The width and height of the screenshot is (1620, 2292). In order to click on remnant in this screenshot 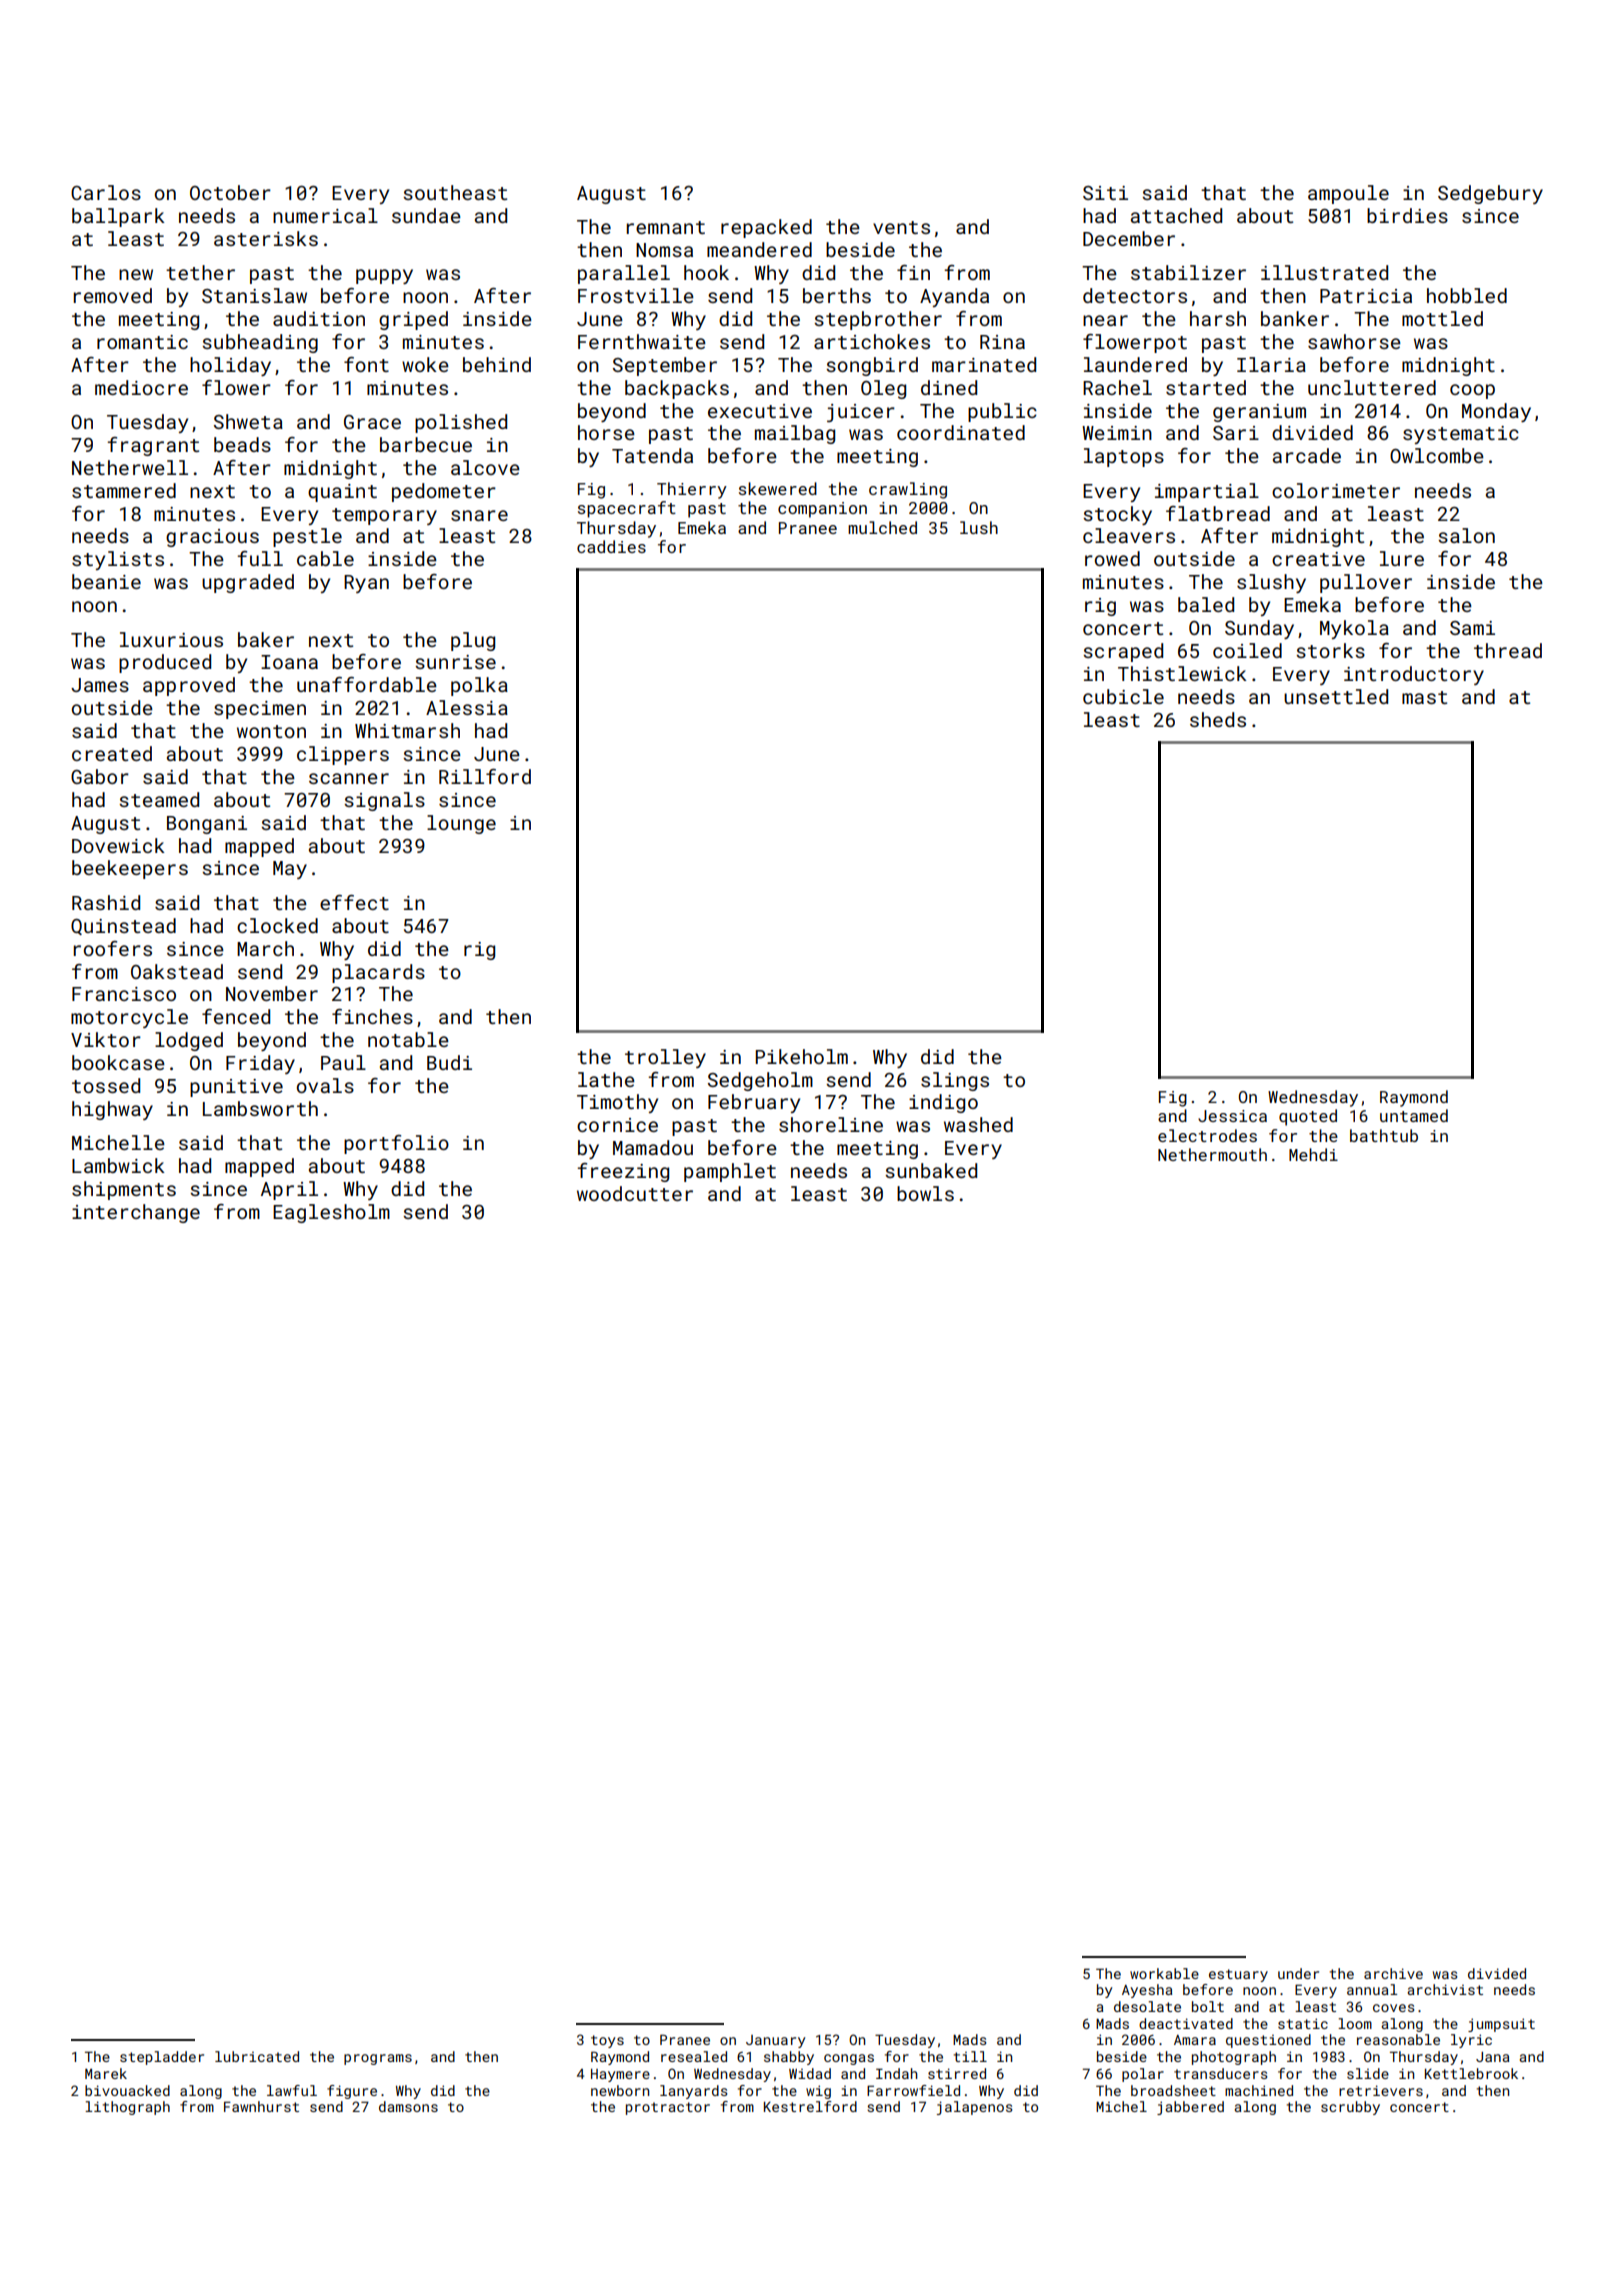, I will do `click(666, 227)`.
